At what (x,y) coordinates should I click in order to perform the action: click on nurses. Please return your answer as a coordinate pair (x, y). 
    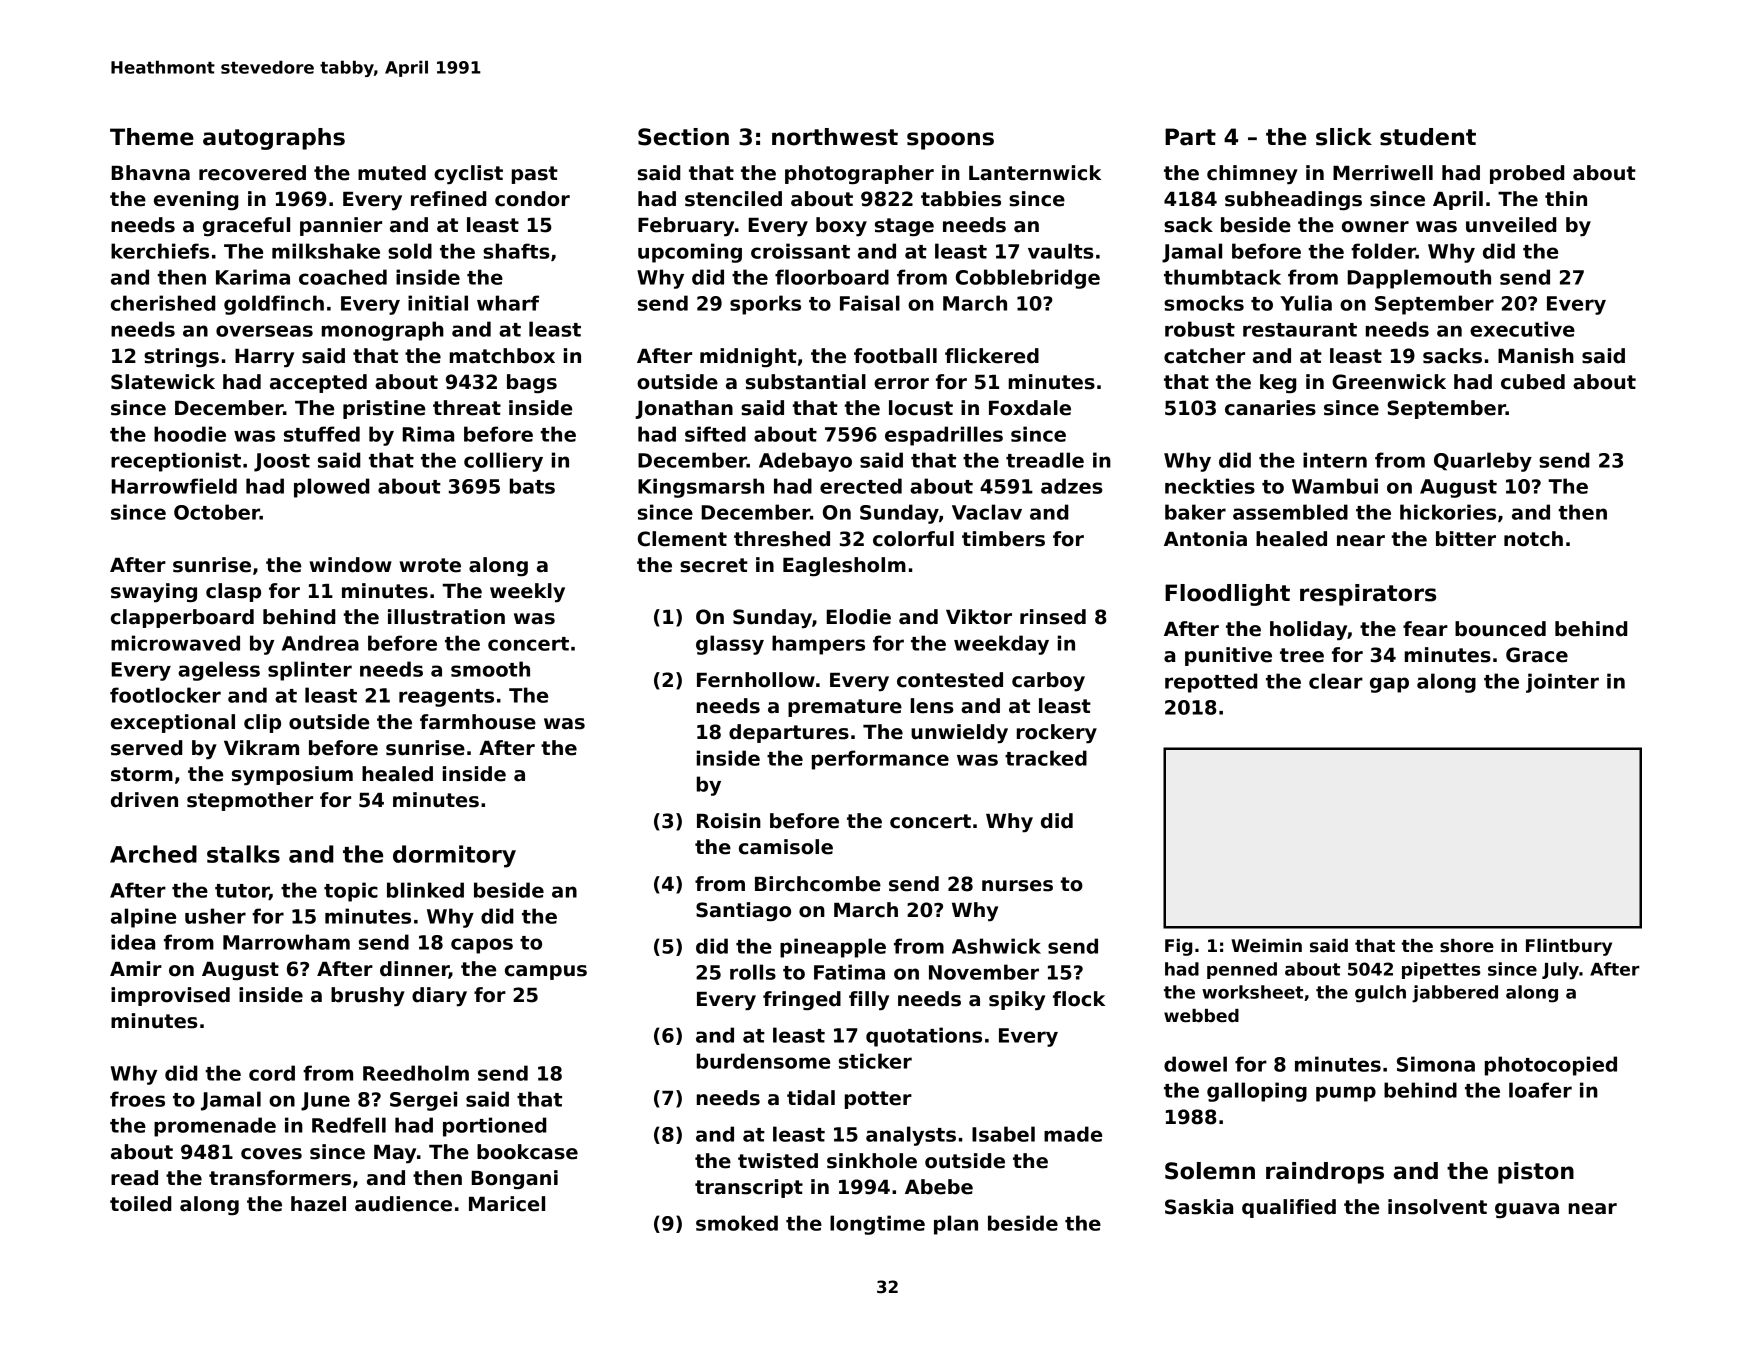
    Looking at the image, I should click on (1017, 886).
